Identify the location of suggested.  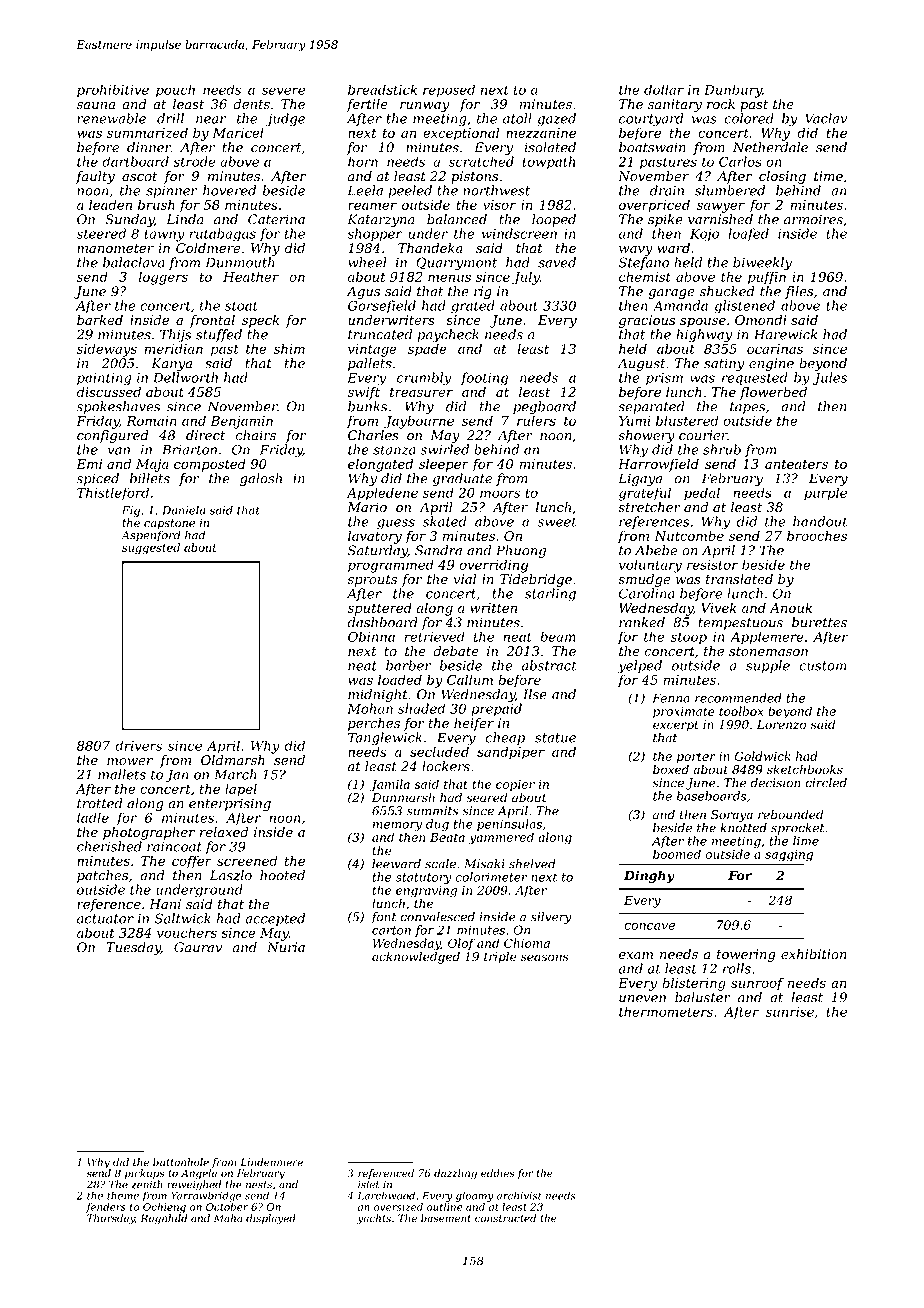
(151, 549).
